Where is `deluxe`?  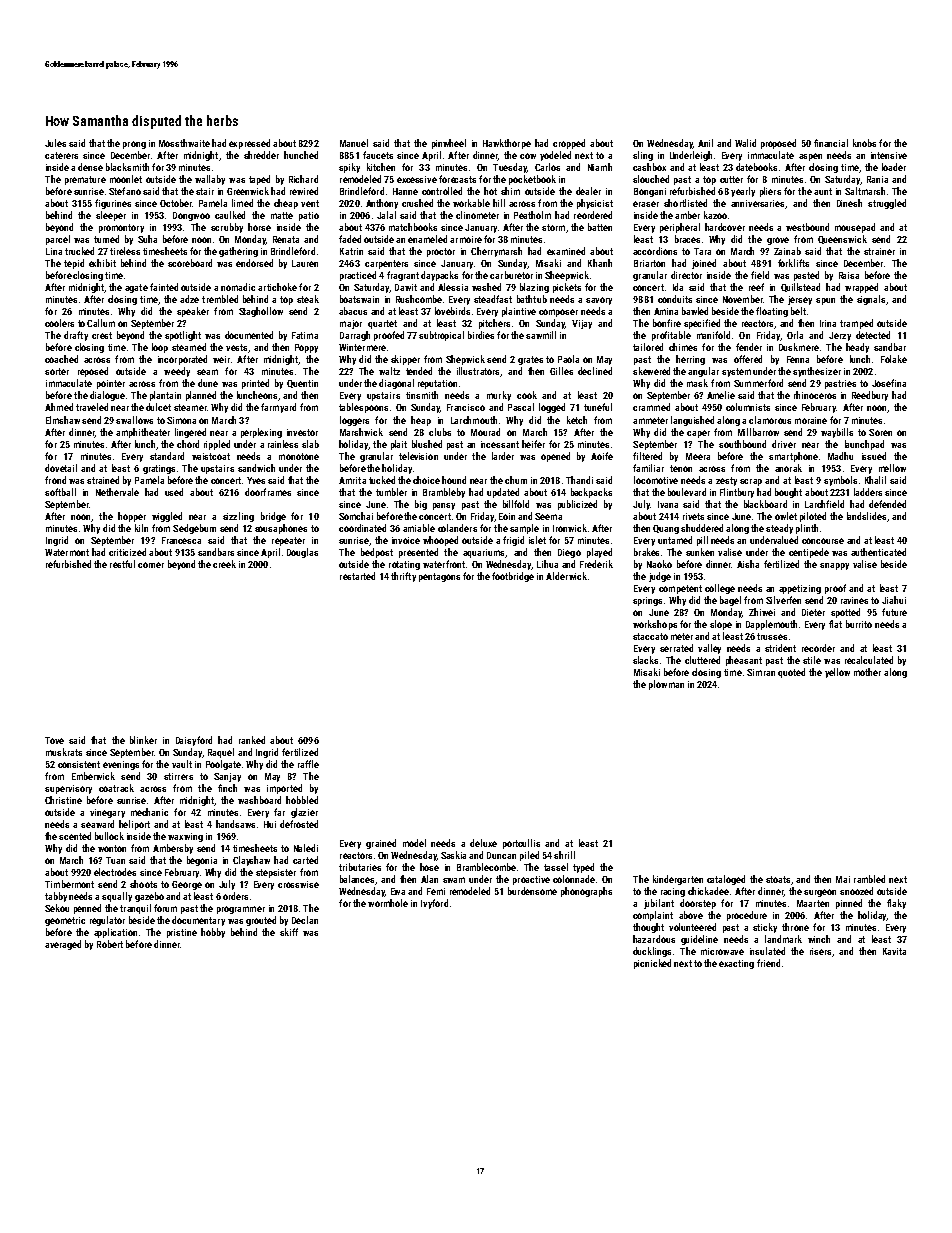 deluxe is located at coordinates (483, 843).
